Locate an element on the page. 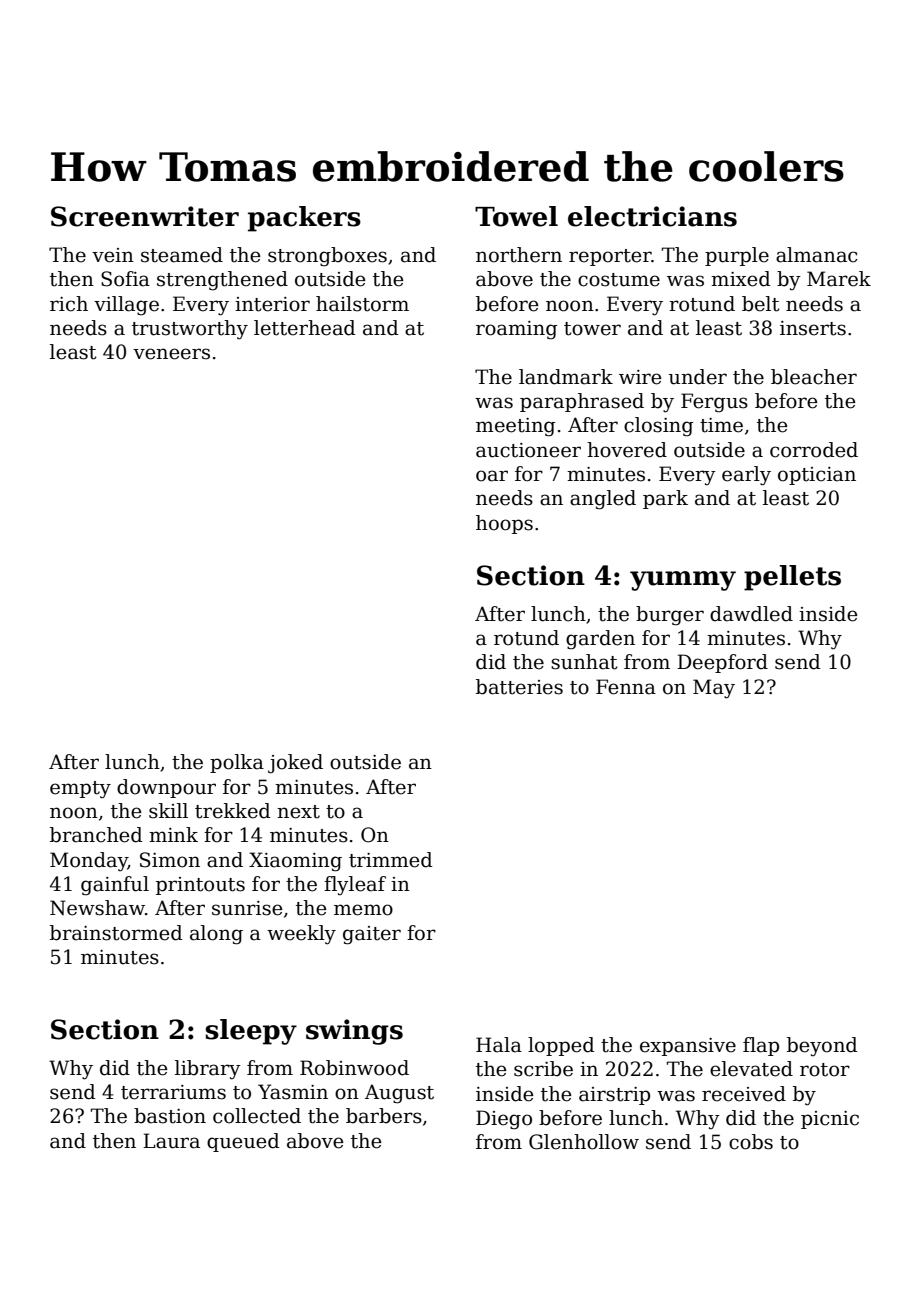 This image has height=1314, width=924. wire is located at coordinates (640, 377).
